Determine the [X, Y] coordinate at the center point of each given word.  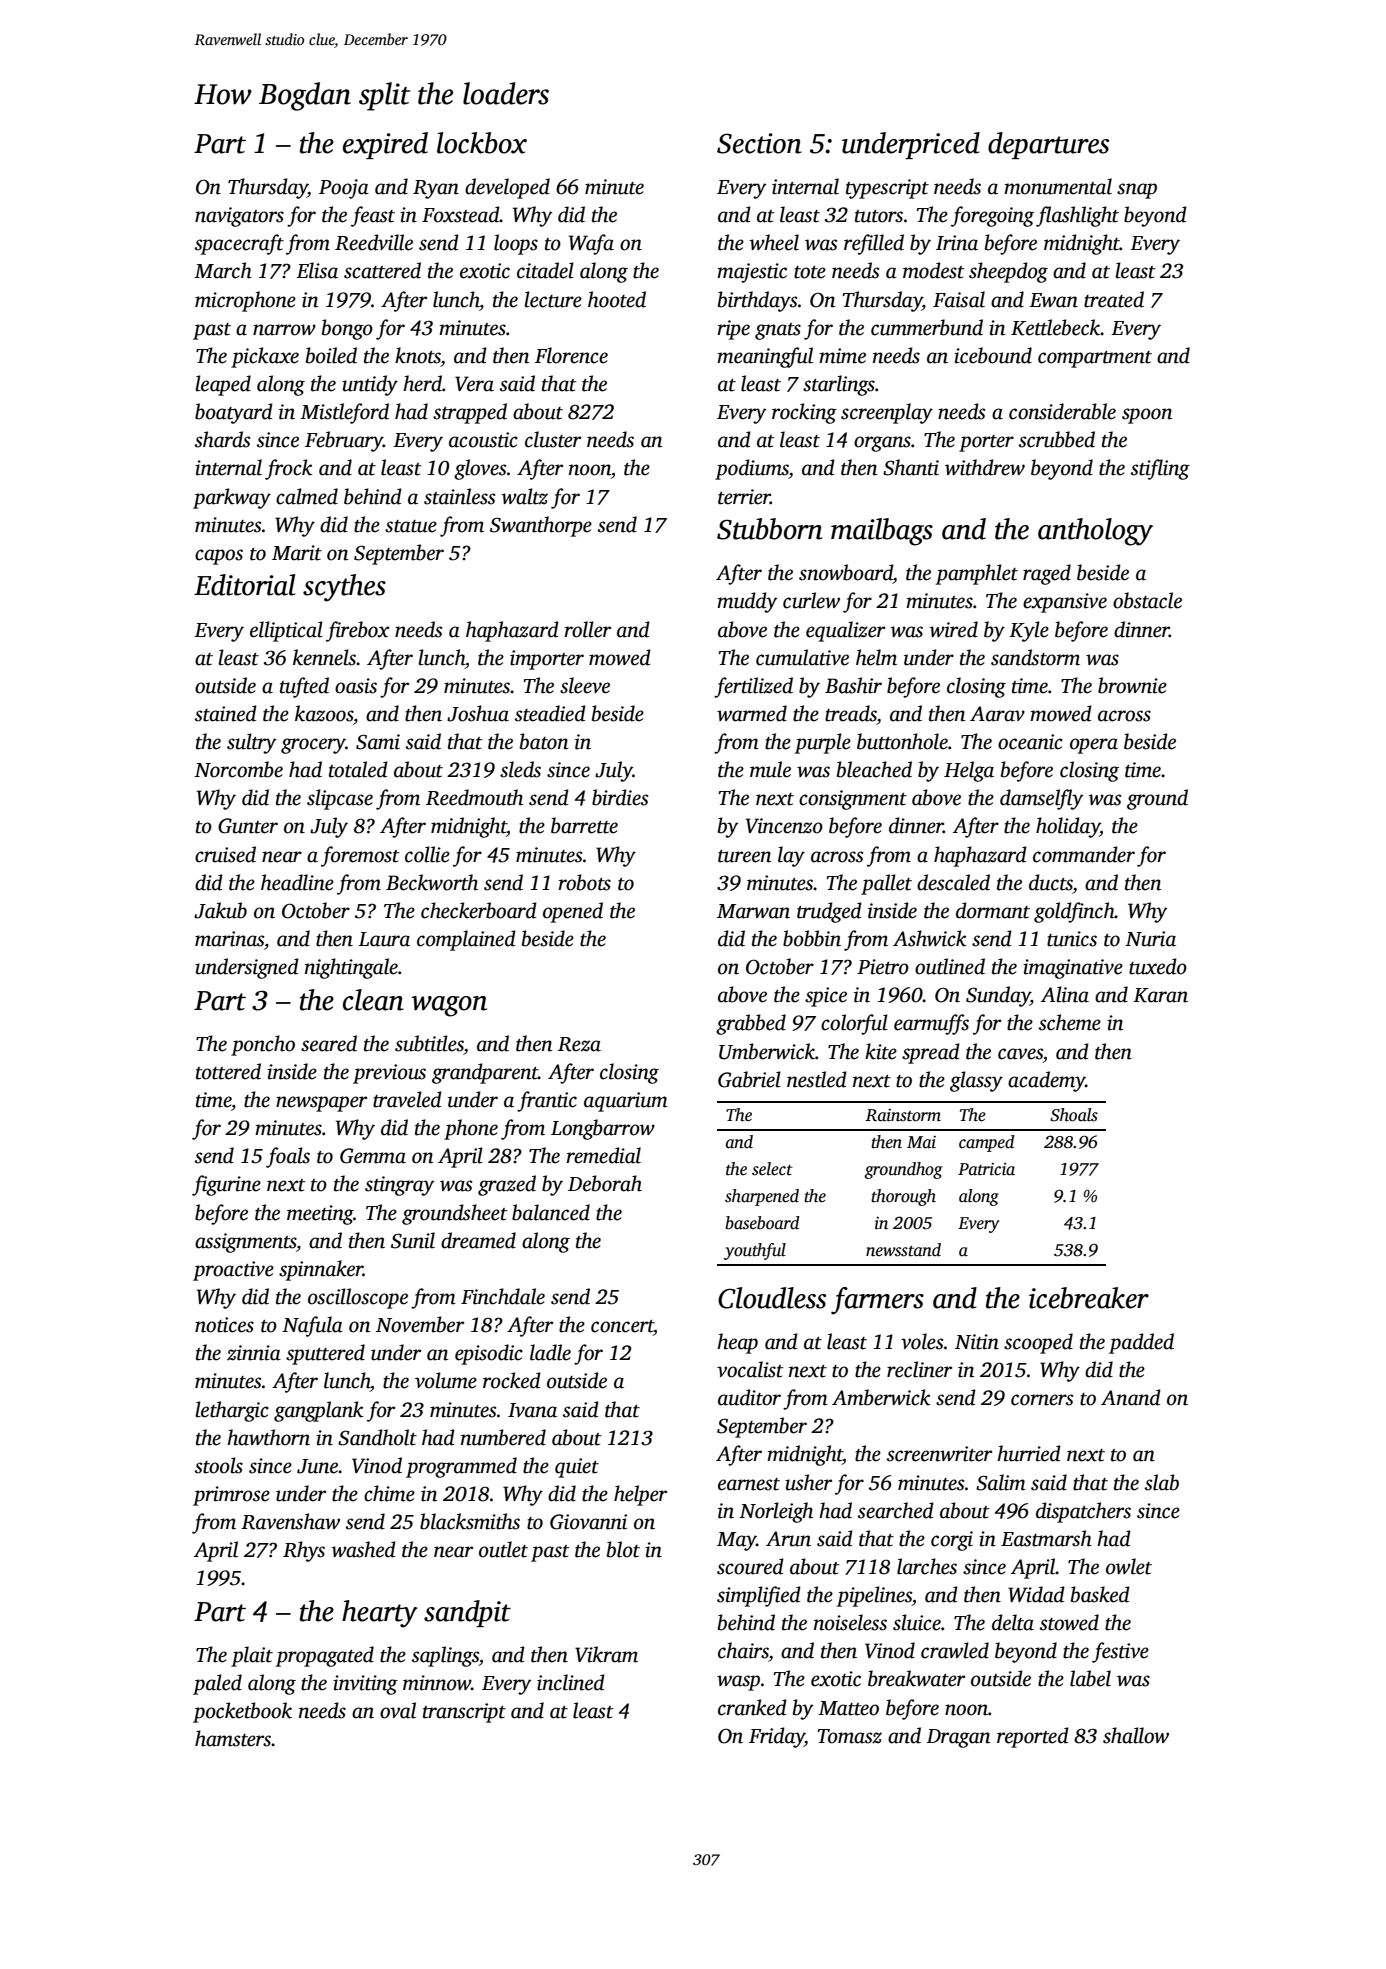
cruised [225, 854]
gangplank [319, 1411]
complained [466, 940]
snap [1137, 191]
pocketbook [242, 1712]
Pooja [344, 189]
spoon [1147, 416]
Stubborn [770, 529]
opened [573, 912]
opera [1094, 746]
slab [1162, 1482]
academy [1046, 1081]
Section [759, 143]
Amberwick [881, 1397]
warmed [752, 713]
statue [411, 526]
